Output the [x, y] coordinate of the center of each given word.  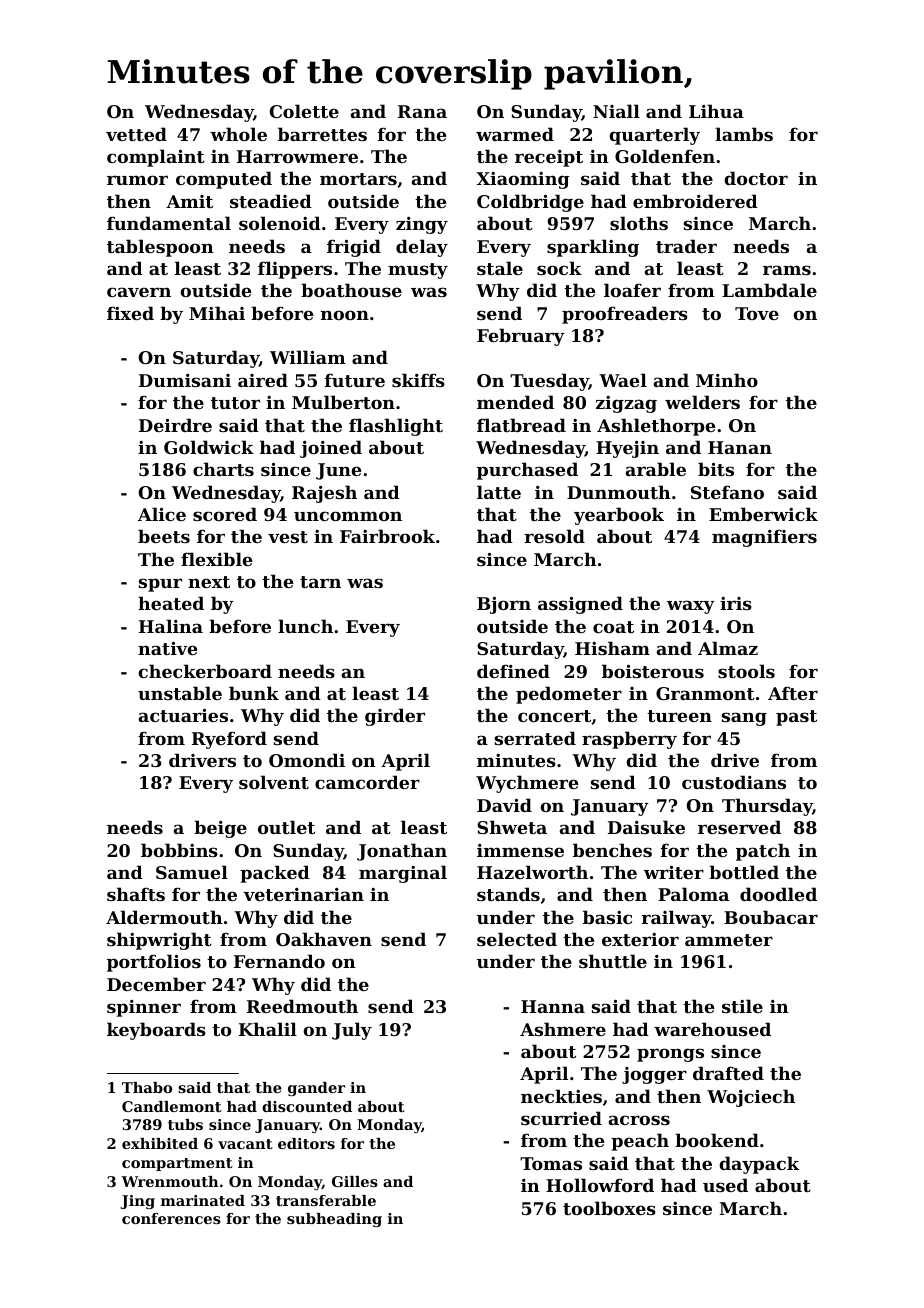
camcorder [367, 782]
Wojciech [751, 1098]
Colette [304, 111]
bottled [744, 872]
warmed [515, 134]
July [352, 1031]
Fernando [279, 961]
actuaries [183, 715]
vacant [245, 1144]
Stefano [727, 492]
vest [288, 537]
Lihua [716, 111]
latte [499, 492]
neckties [561, 1096]
